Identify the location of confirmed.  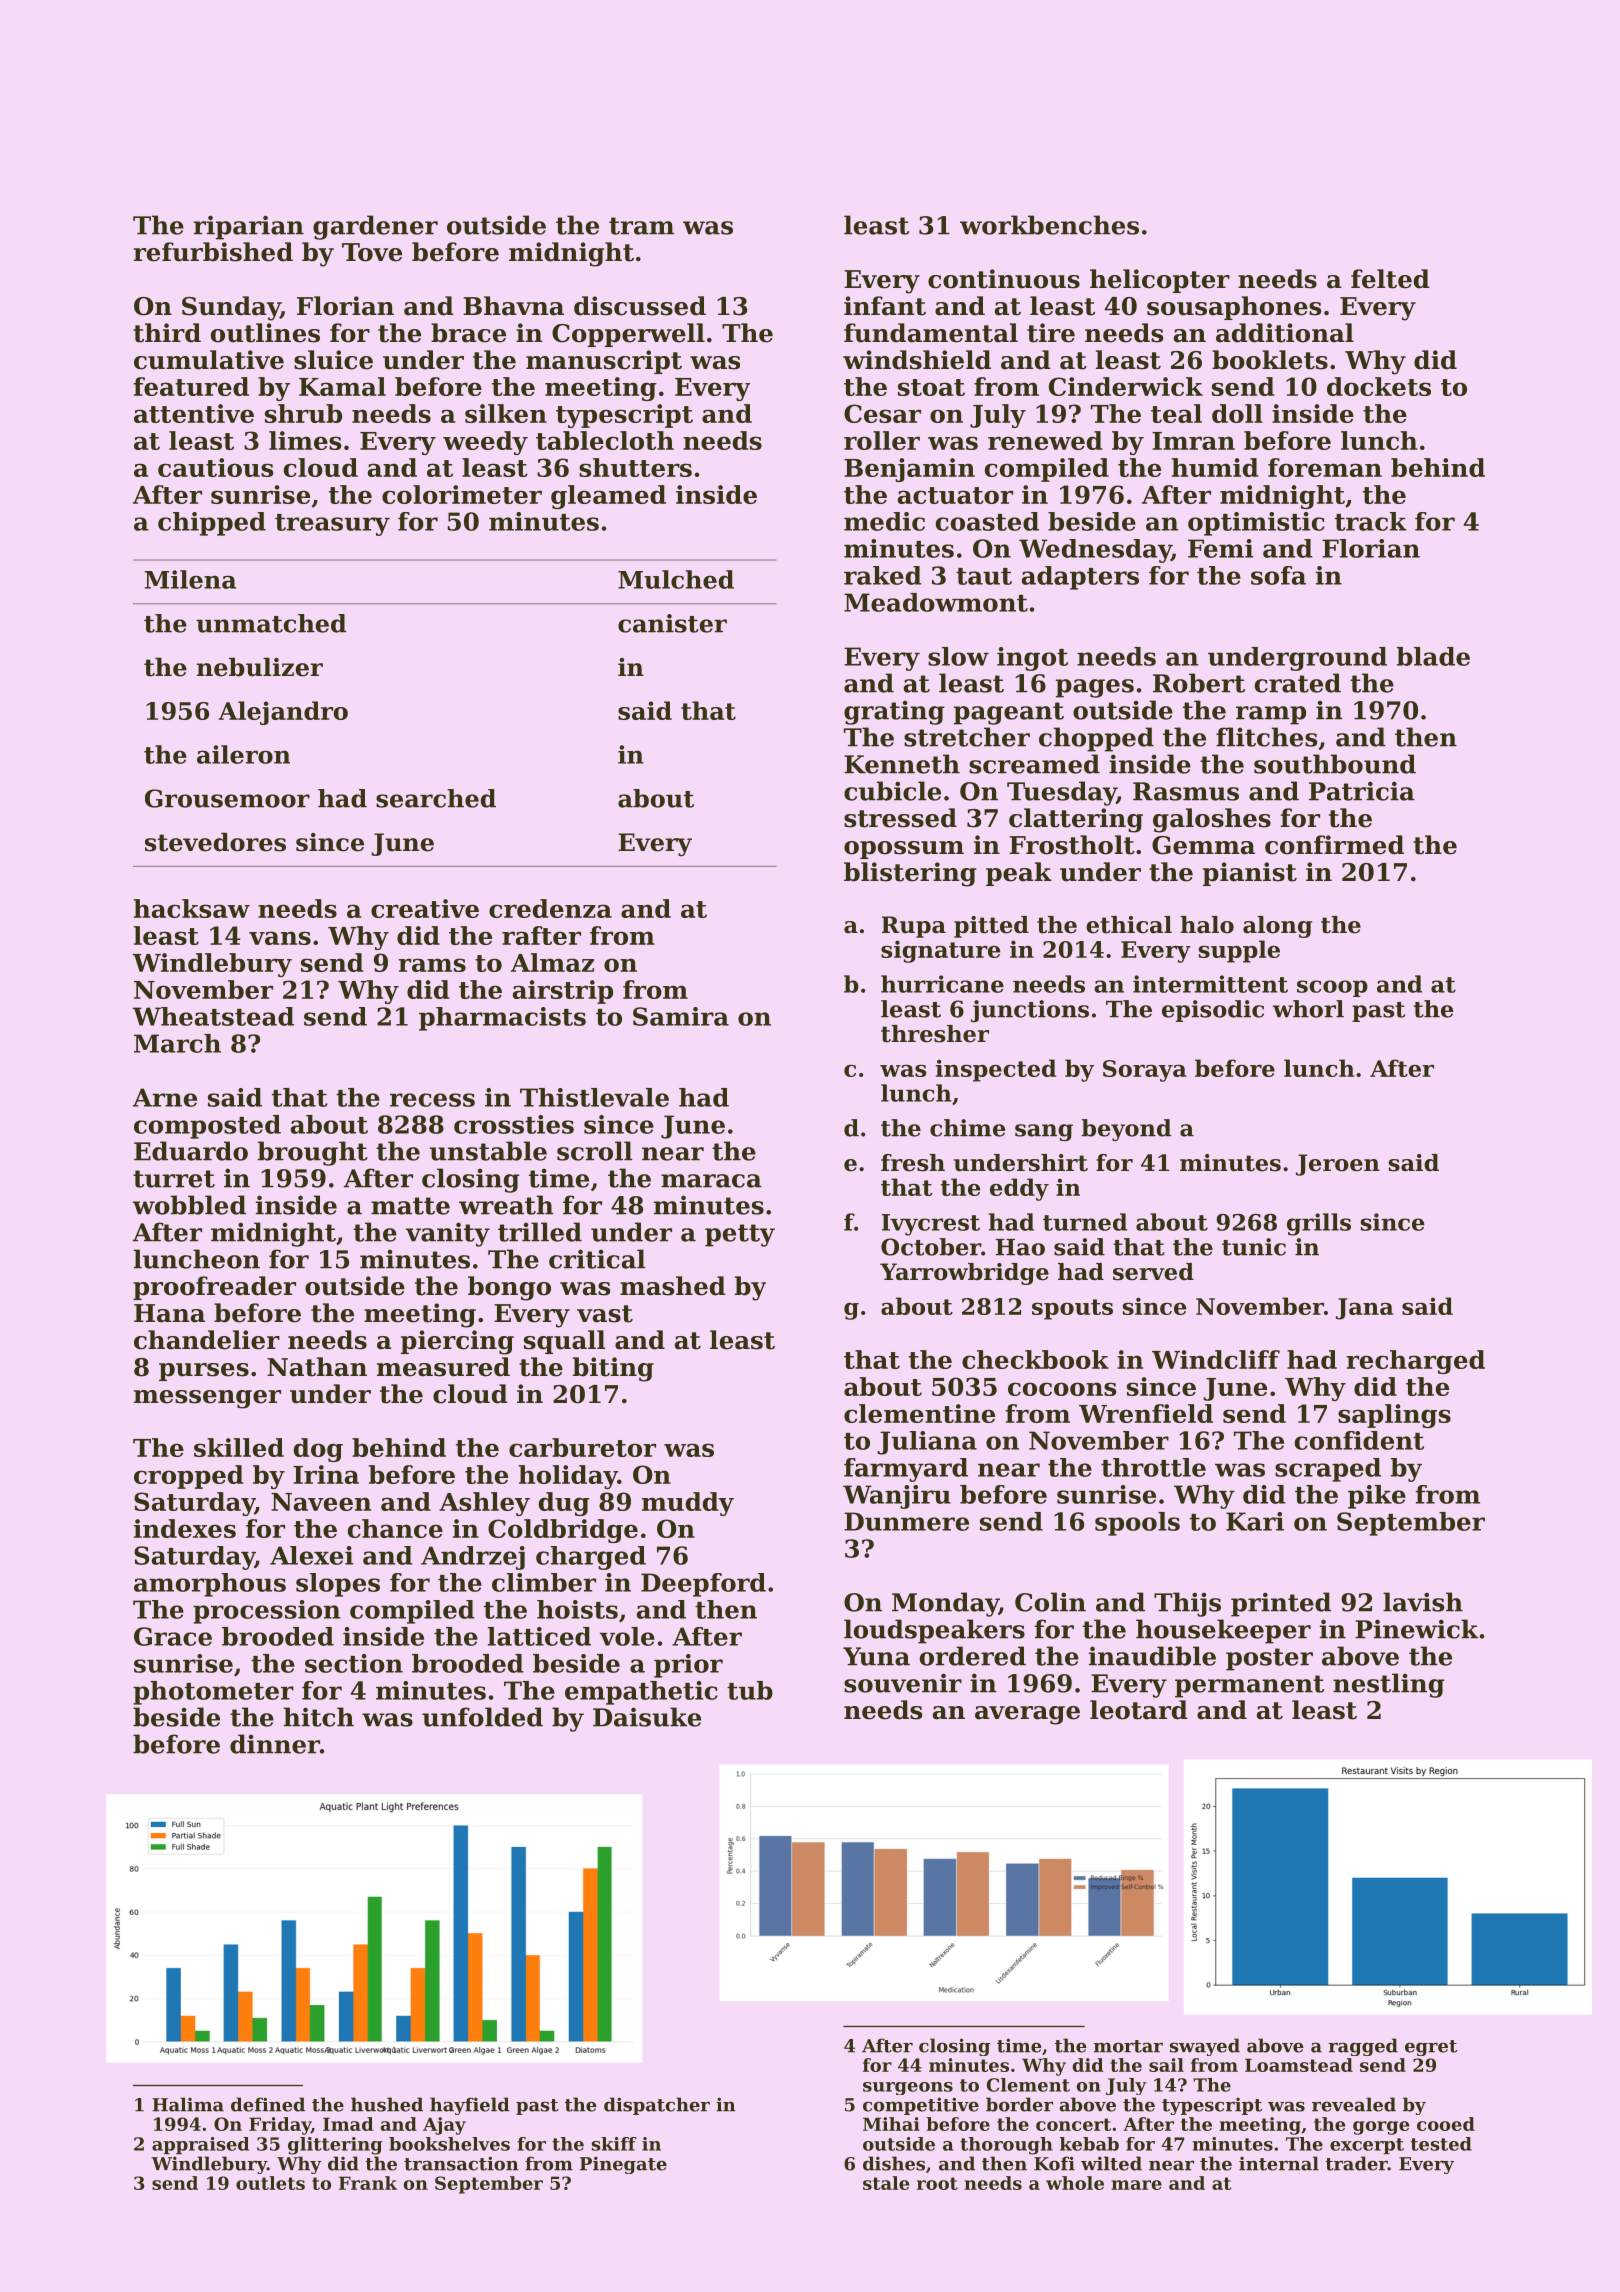
(1334, 845).
